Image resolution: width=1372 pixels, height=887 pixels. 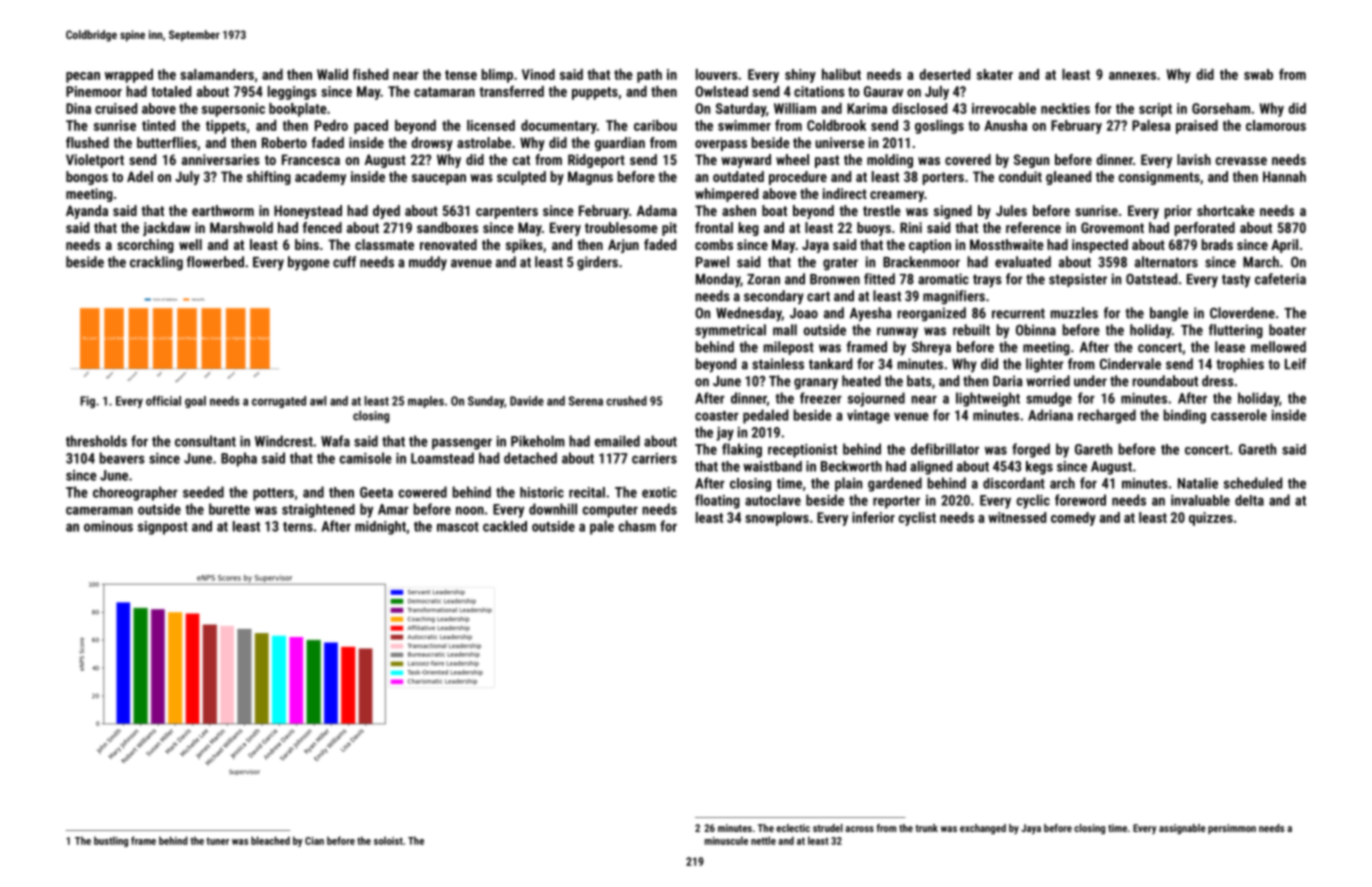 What do you see at coordinates (983, 829) in the page?
I see `exchanged` at bounding box center [983, 829].
